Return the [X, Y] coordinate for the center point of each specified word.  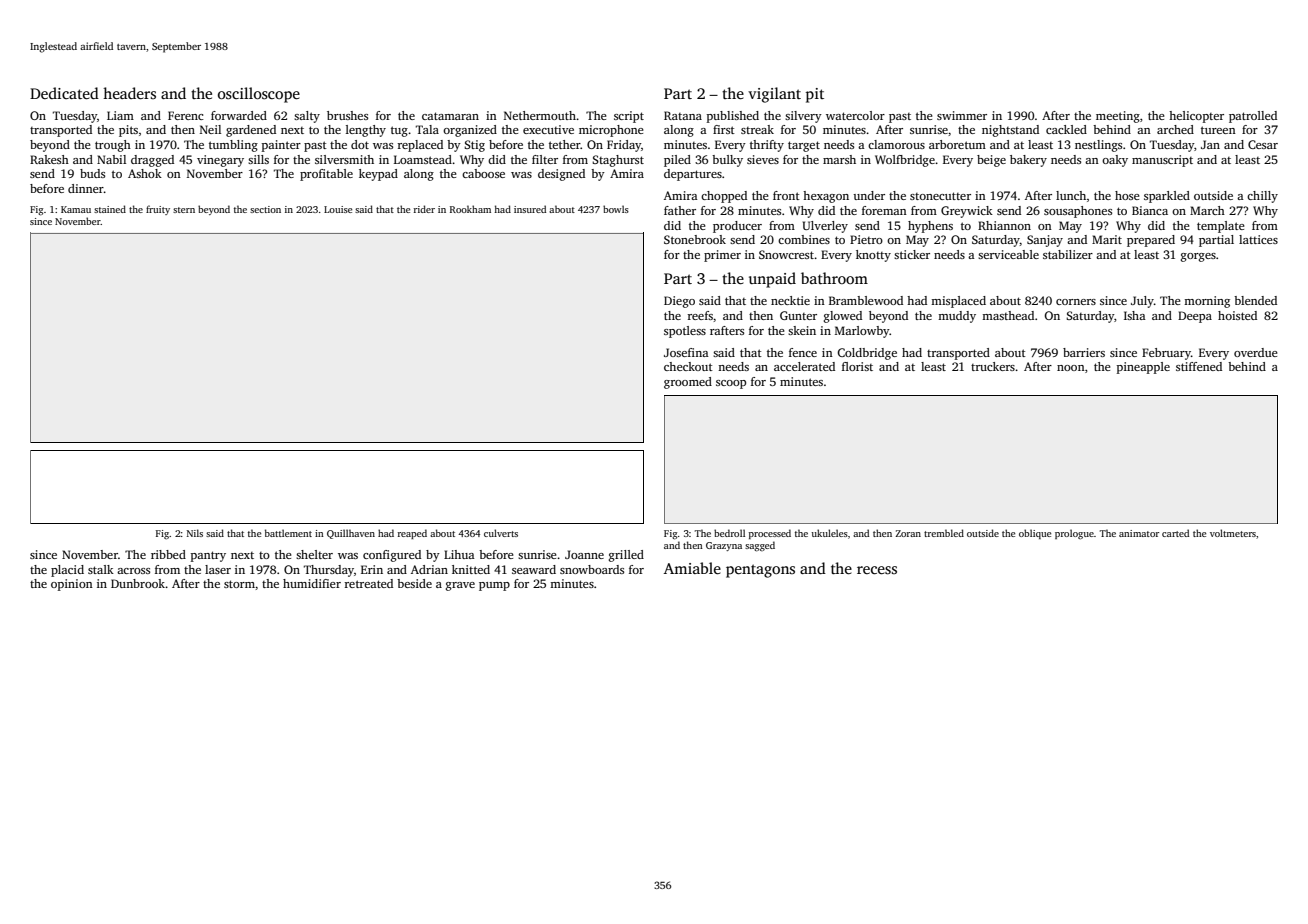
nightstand [1010, 131]
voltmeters [1233, 533]
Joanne [584, 554]
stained [110, 209]
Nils [195, 533]
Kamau [76, 209]
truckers [993, 366]
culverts [501, 533]
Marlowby [862, 332]
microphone [611, 131]
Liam [120, 115]
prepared [1151, 241]
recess [877, 570]
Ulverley [825, 227]
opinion [72, 585]
